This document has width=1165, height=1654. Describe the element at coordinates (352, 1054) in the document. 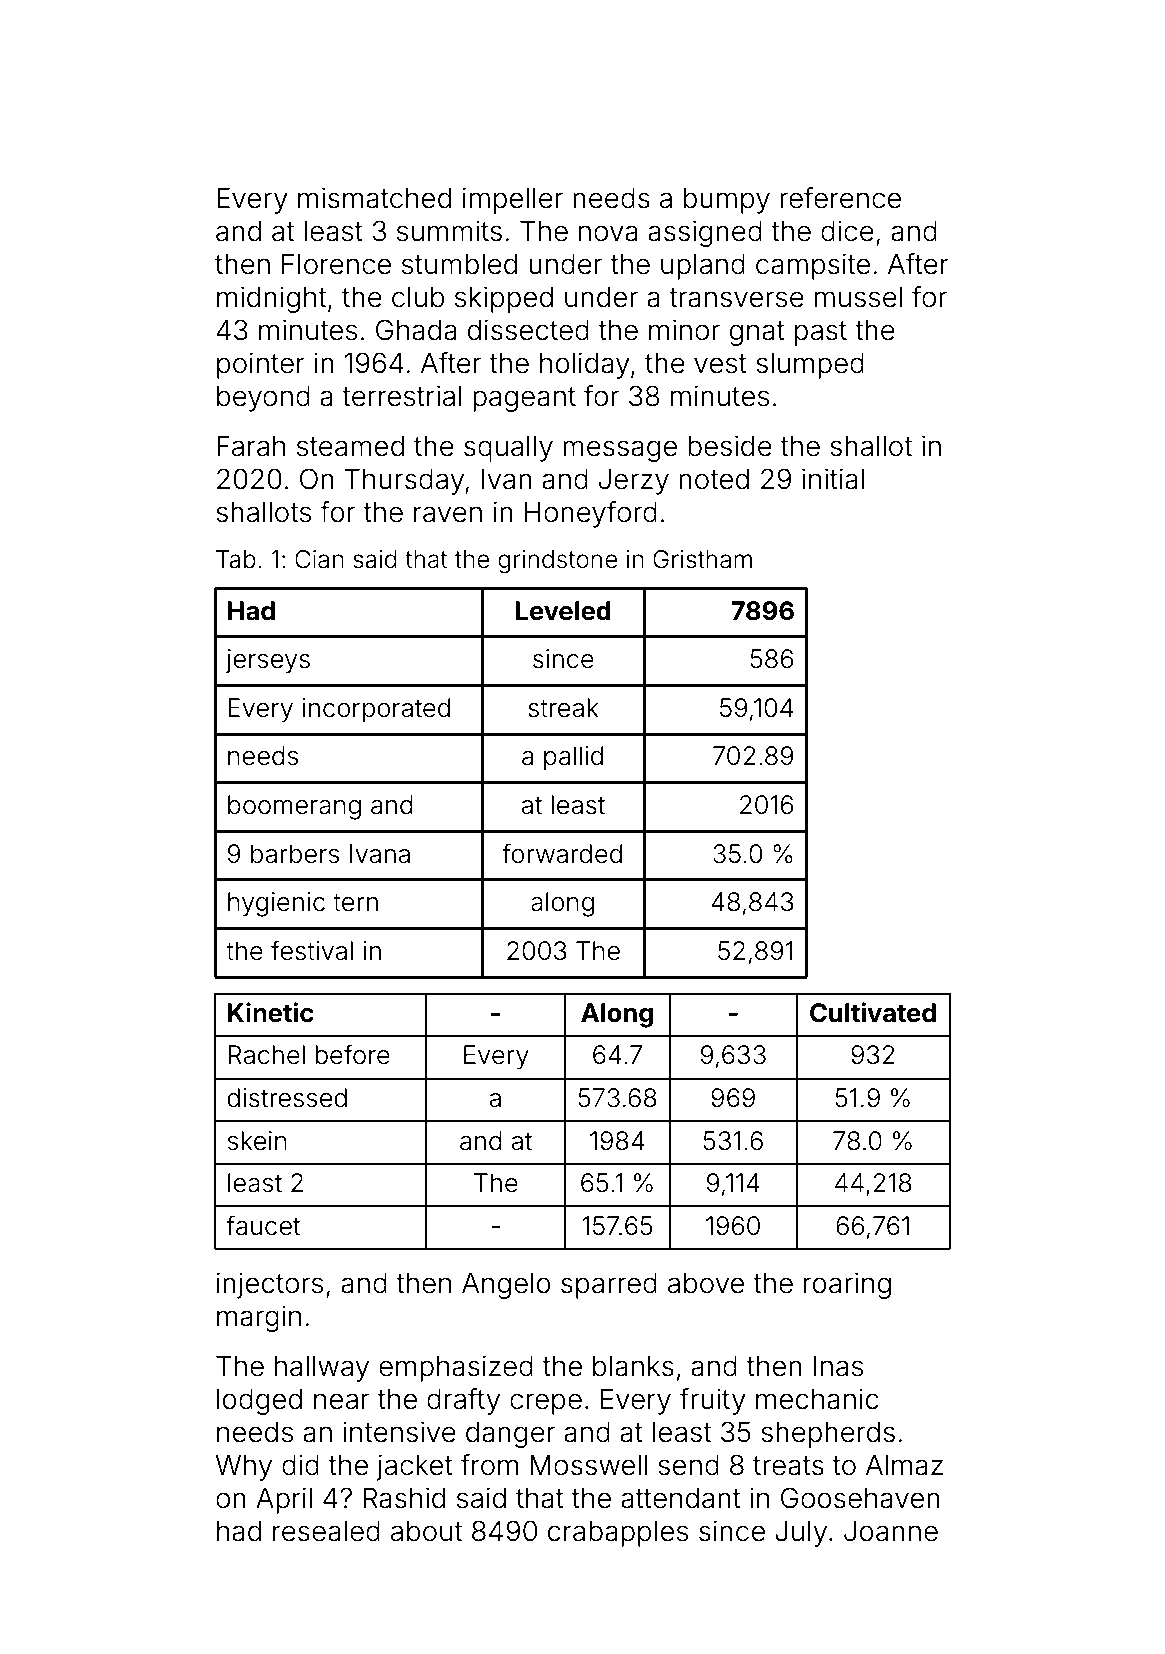

I see `before` at that location.
